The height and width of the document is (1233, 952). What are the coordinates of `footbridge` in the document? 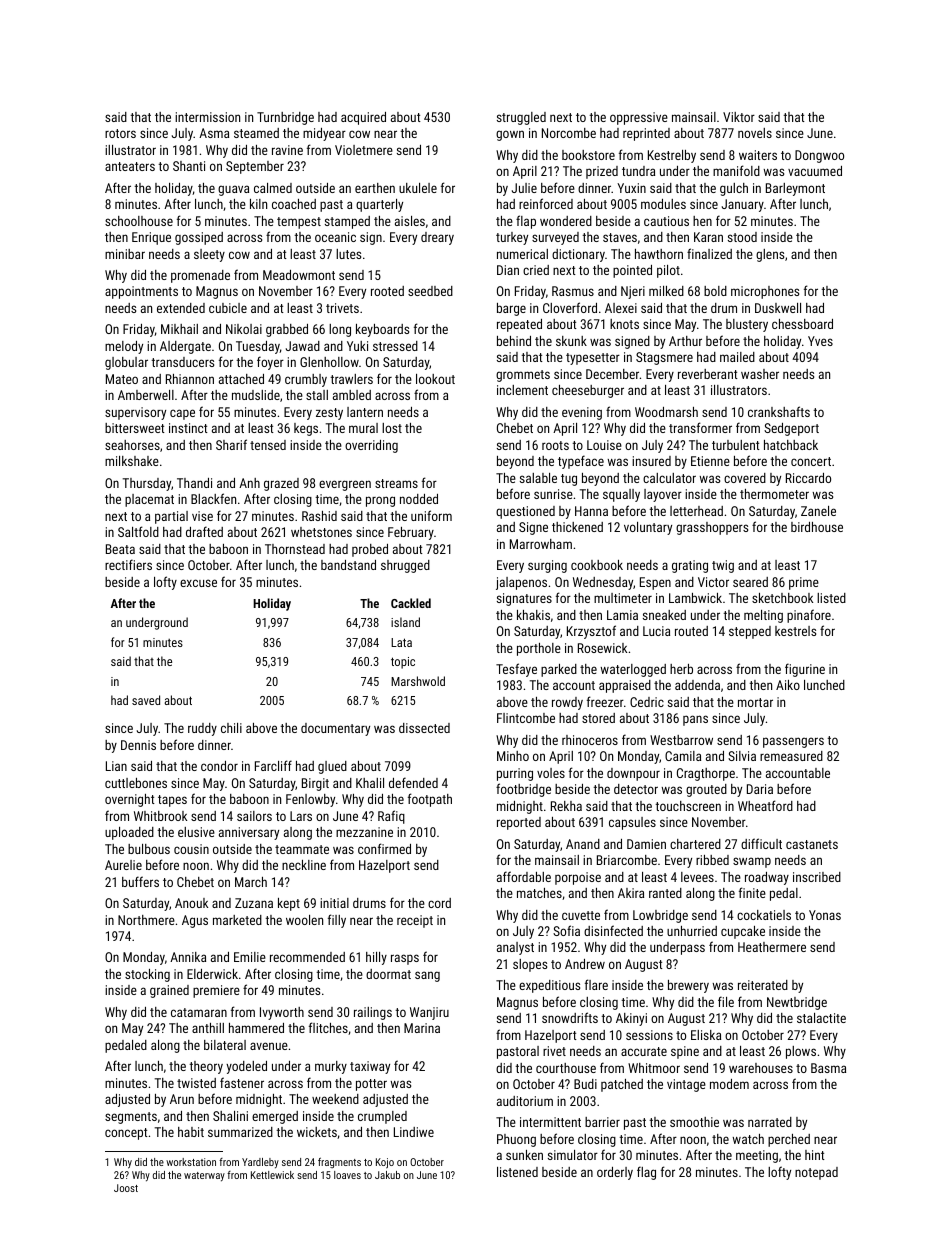 It's located at (523, 790).
